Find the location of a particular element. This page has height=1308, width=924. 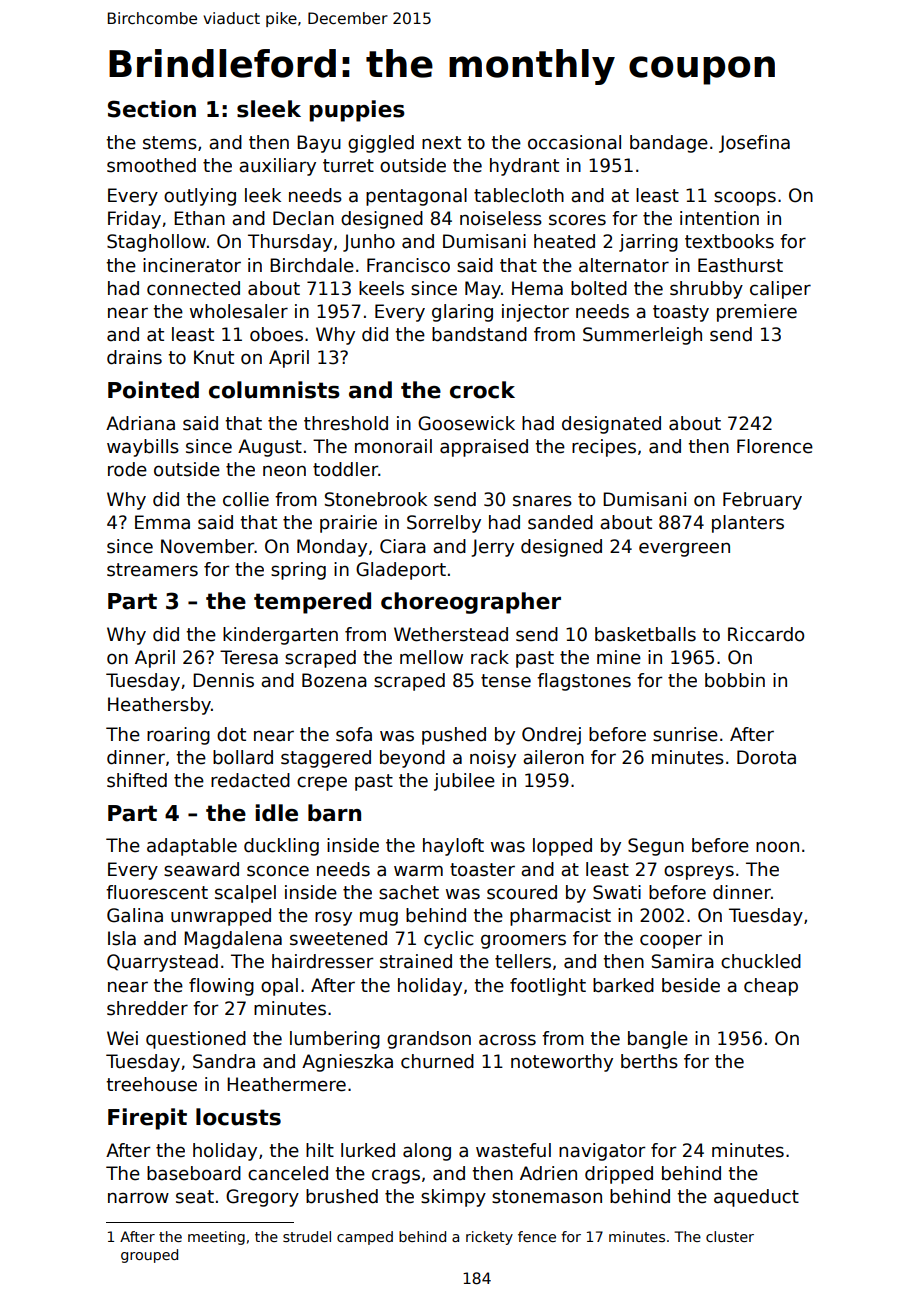

scoured is located at coordinates (522, 892).
